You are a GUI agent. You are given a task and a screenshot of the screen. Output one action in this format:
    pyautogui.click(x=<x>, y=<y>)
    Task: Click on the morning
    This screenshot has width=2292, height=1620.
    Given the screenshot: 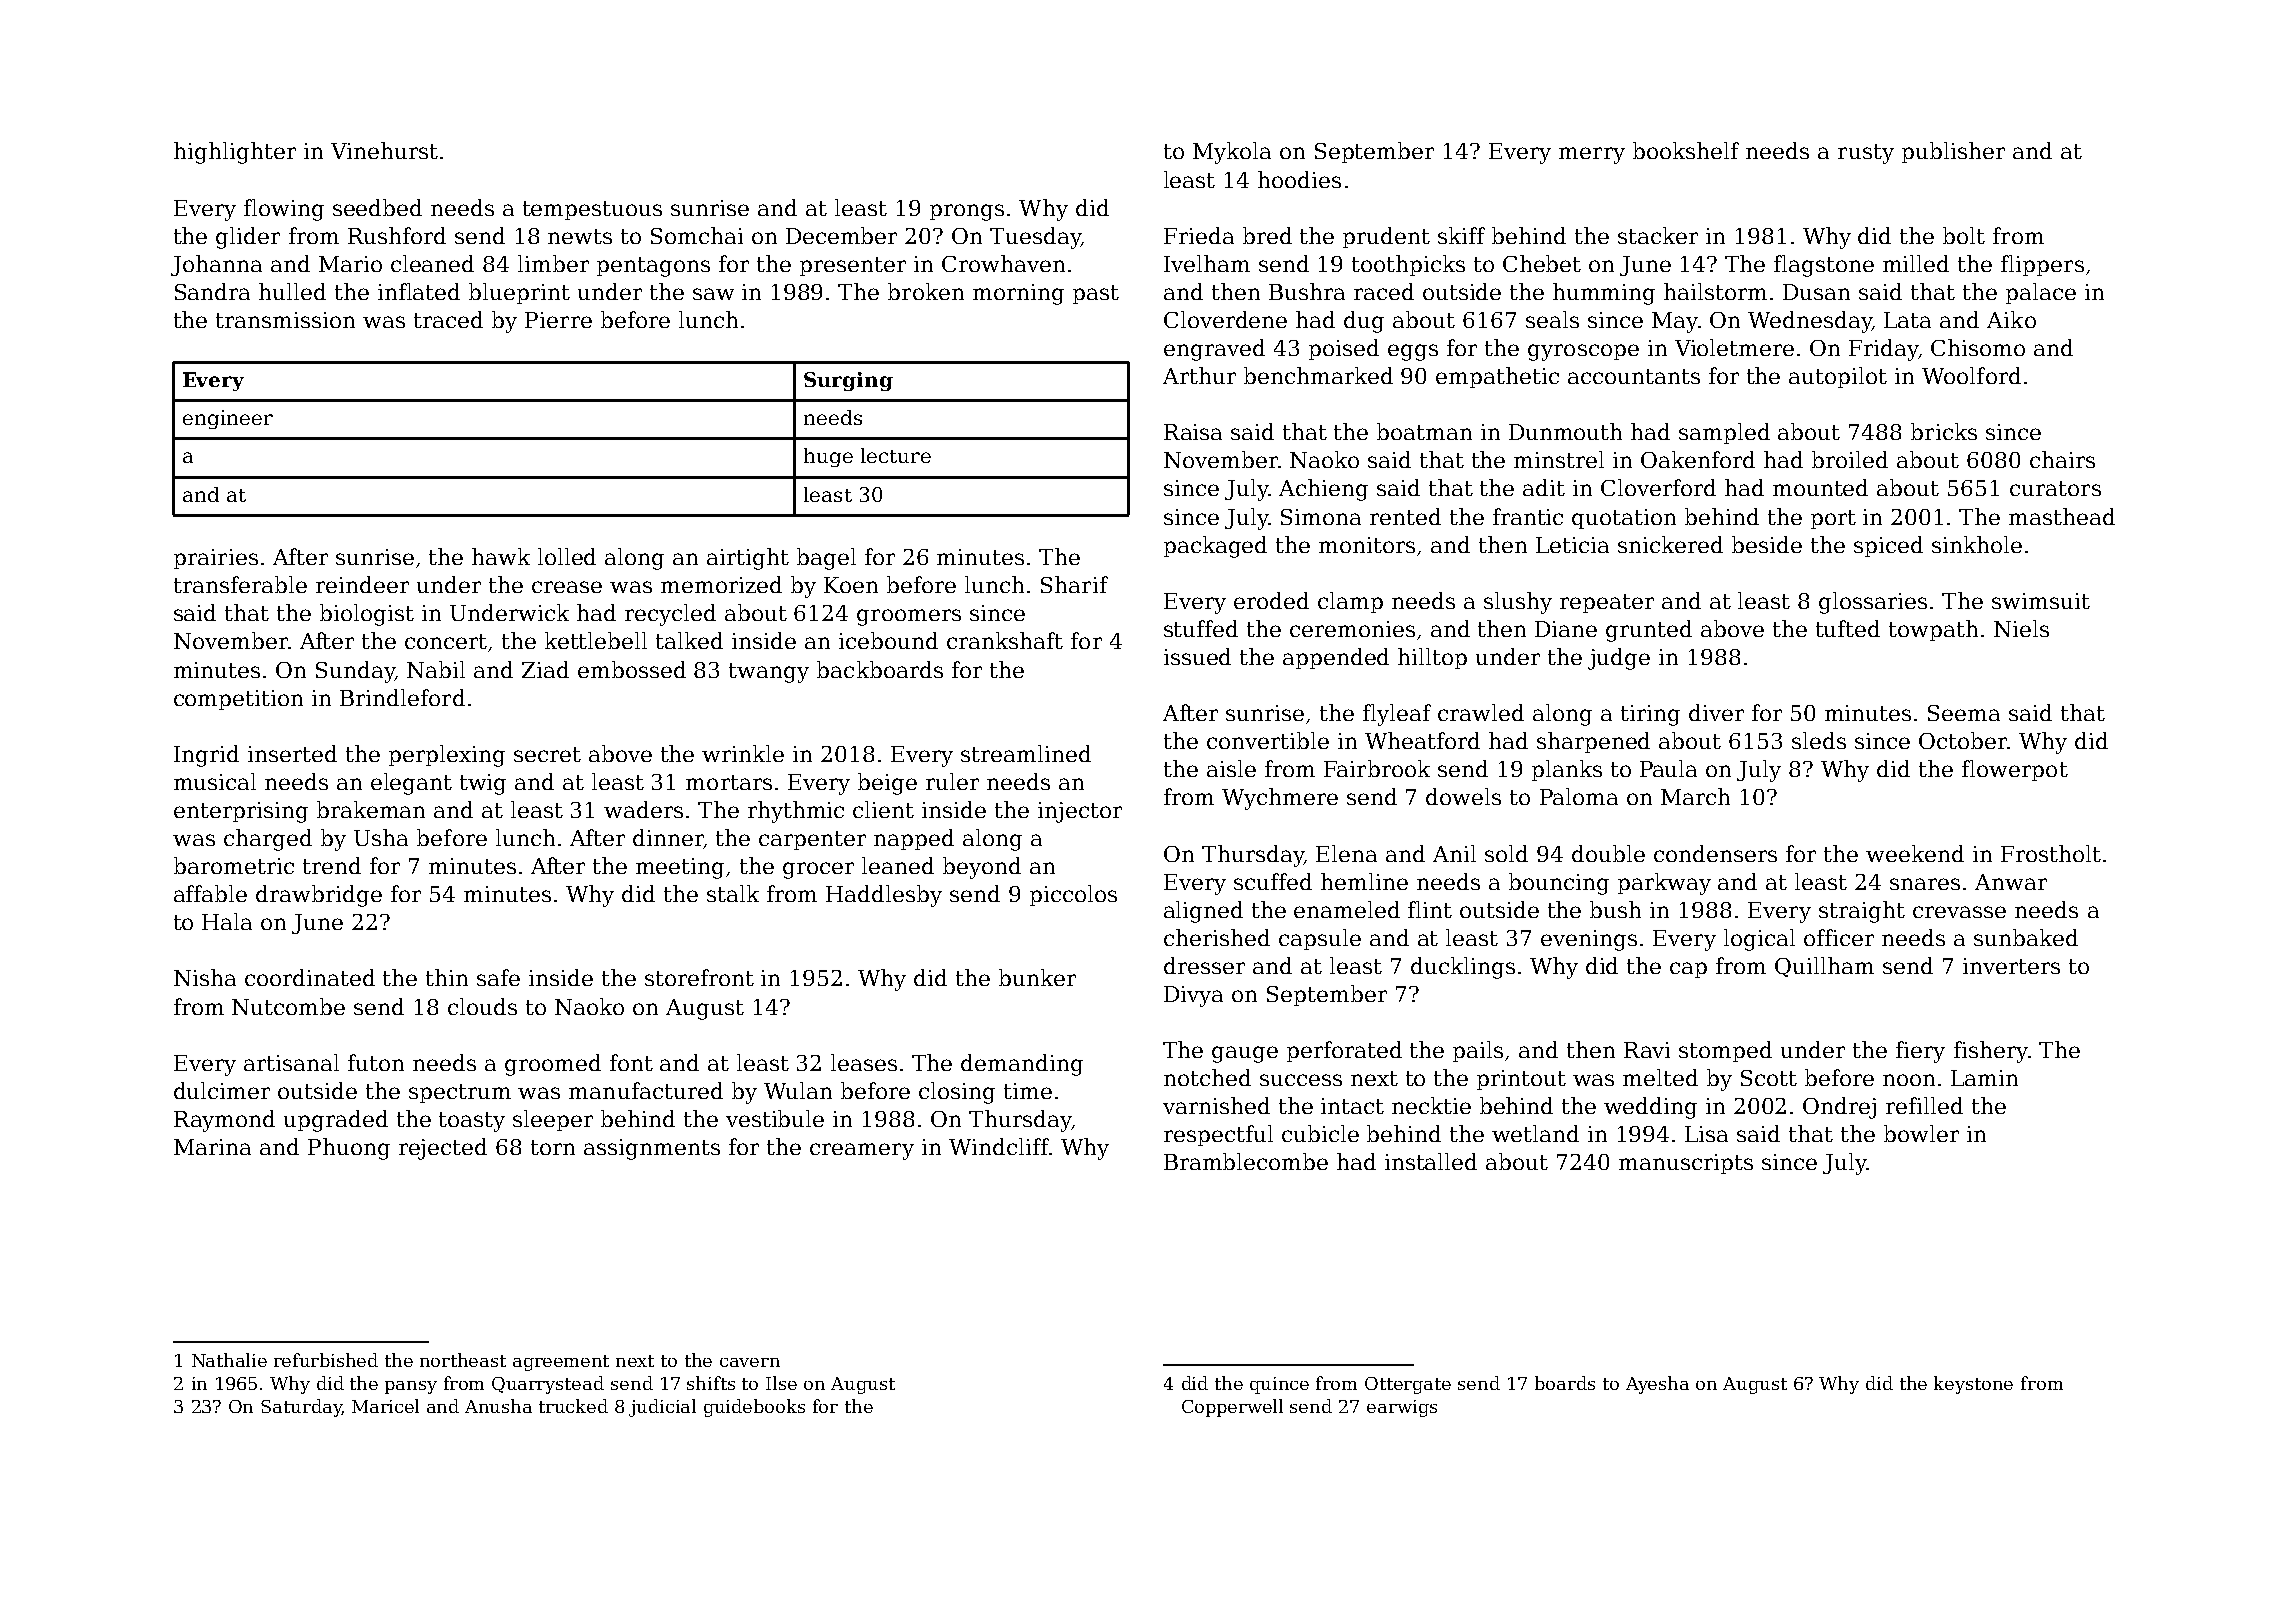 What is the action you would take?
    pyautogui.click(x=1018, y=294)
